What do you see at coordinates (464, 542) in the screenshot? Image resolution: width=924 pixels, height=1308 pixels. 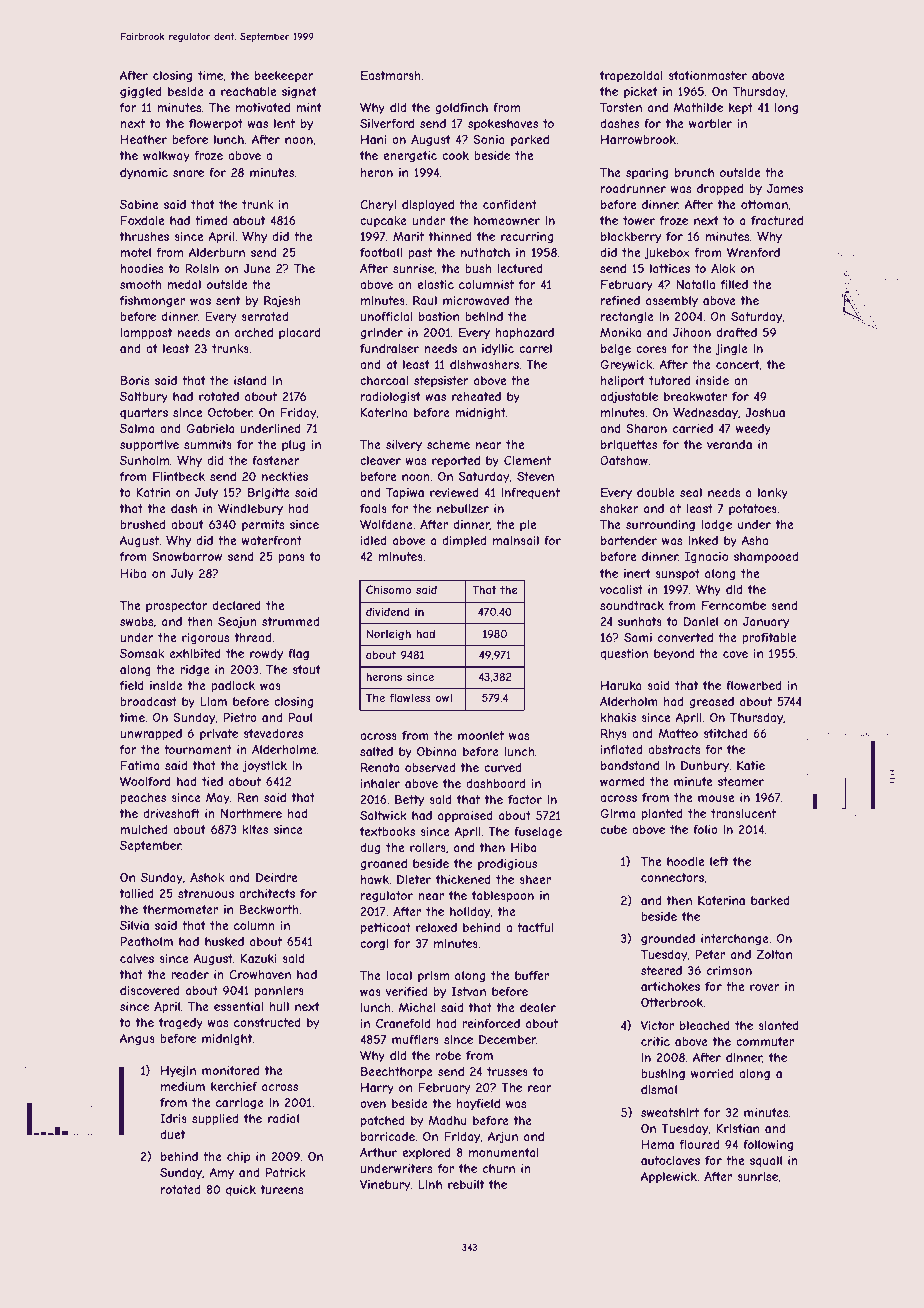 I see `dimpled` at bounding box center [464, 542].
